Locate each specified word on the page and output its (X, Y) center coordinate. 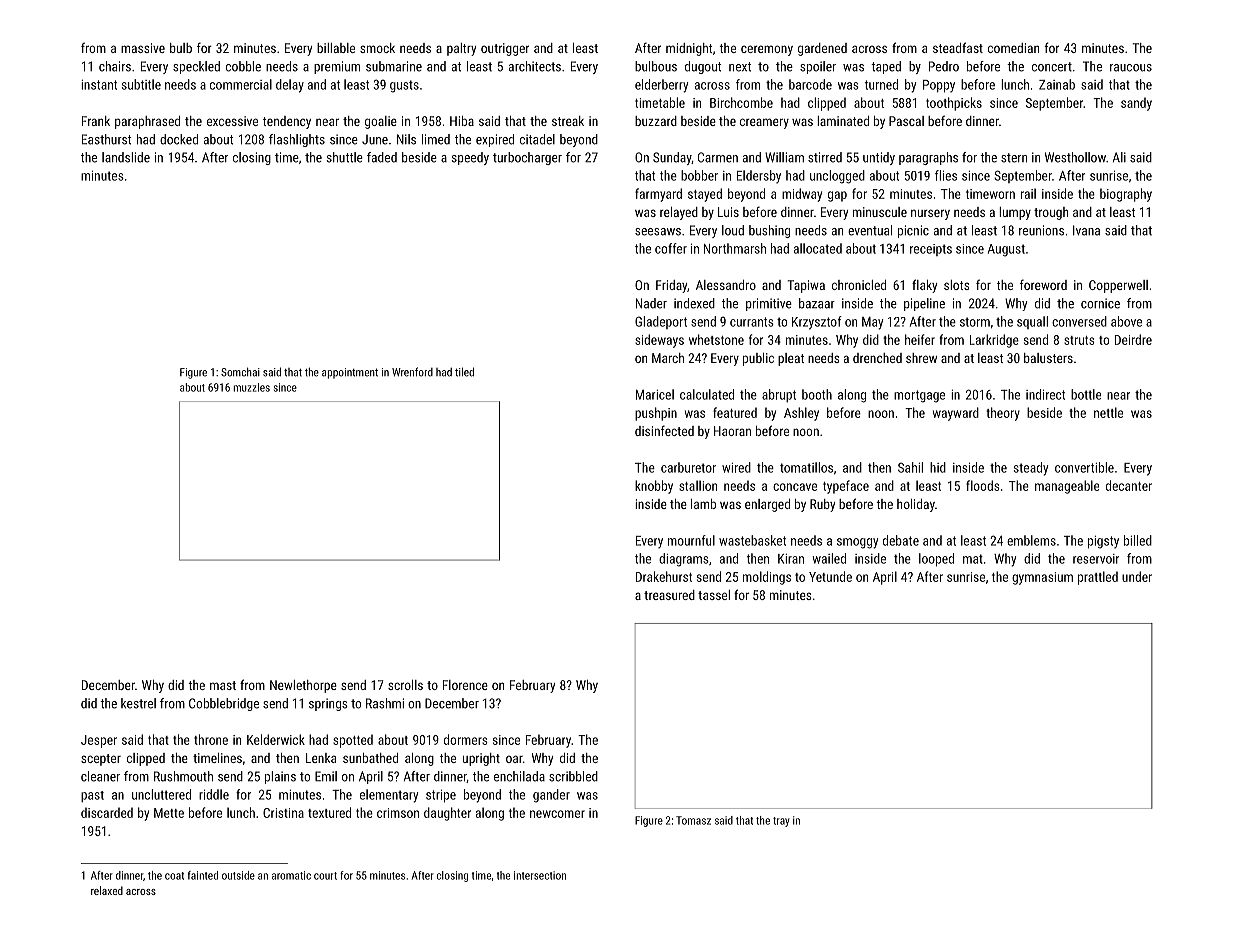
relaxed (107, 890)
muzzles (251, 387)
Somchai (240, 372)
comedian (1013, 48)
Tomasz (693, 820)
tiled (464, 372)
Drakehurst (664, 576)
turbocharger (527, 158)
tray (781, 822)
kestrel (138, 703)
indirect (1045, 394)
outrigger (505, 49)
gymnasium (1042, 578)
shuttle (345, 157)
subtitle (141, 84)
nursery (930, 214)
